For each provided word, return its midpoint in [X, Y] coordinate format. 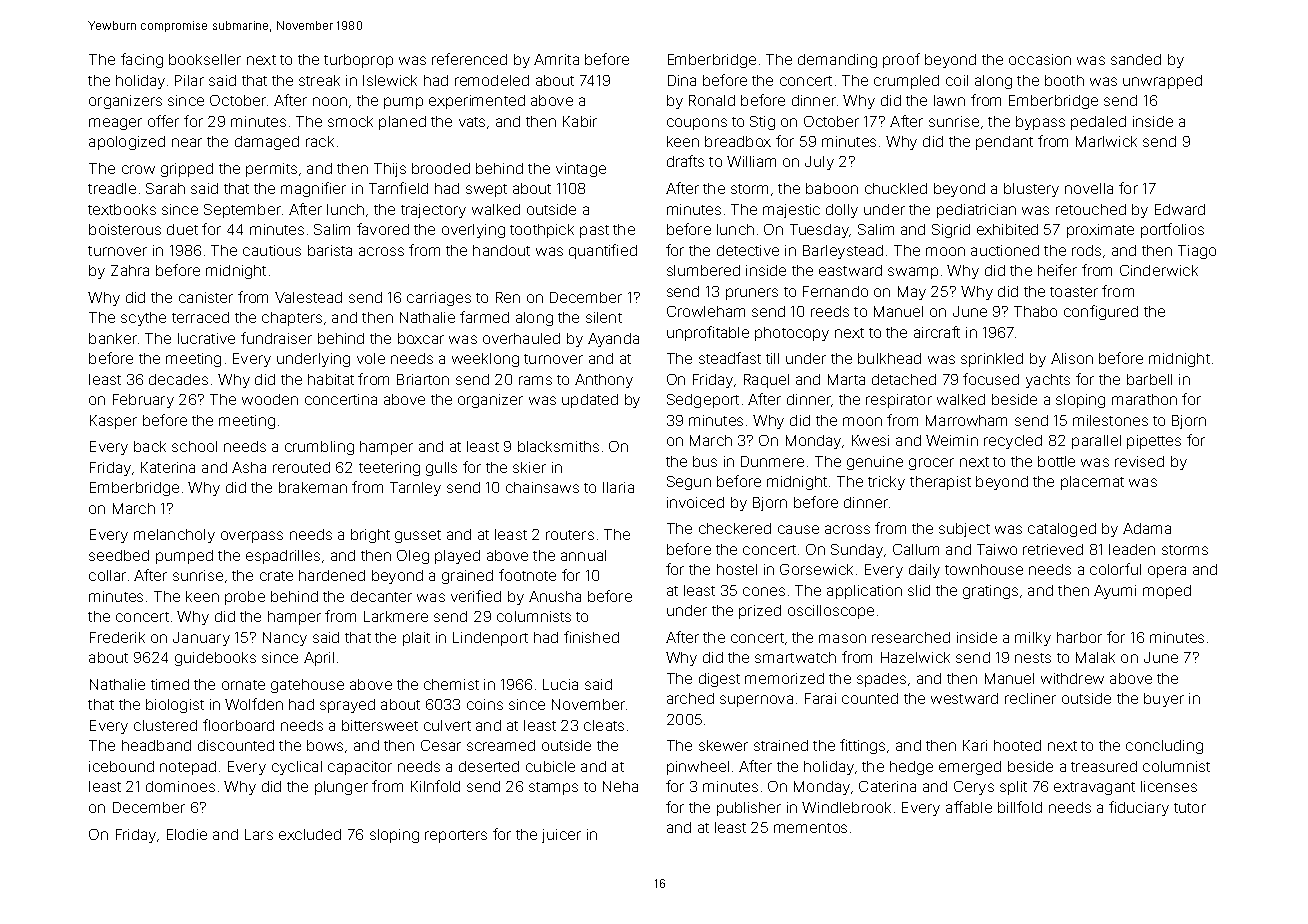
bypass [1040, 123]
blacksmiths [558, 446]
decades [178, 379]
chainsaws [542, 487]
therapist [940, 483]
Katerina [168, 467]
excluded [310, 834]
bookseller [205, 59]
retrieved [1053, 549]
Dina [682, 80]
